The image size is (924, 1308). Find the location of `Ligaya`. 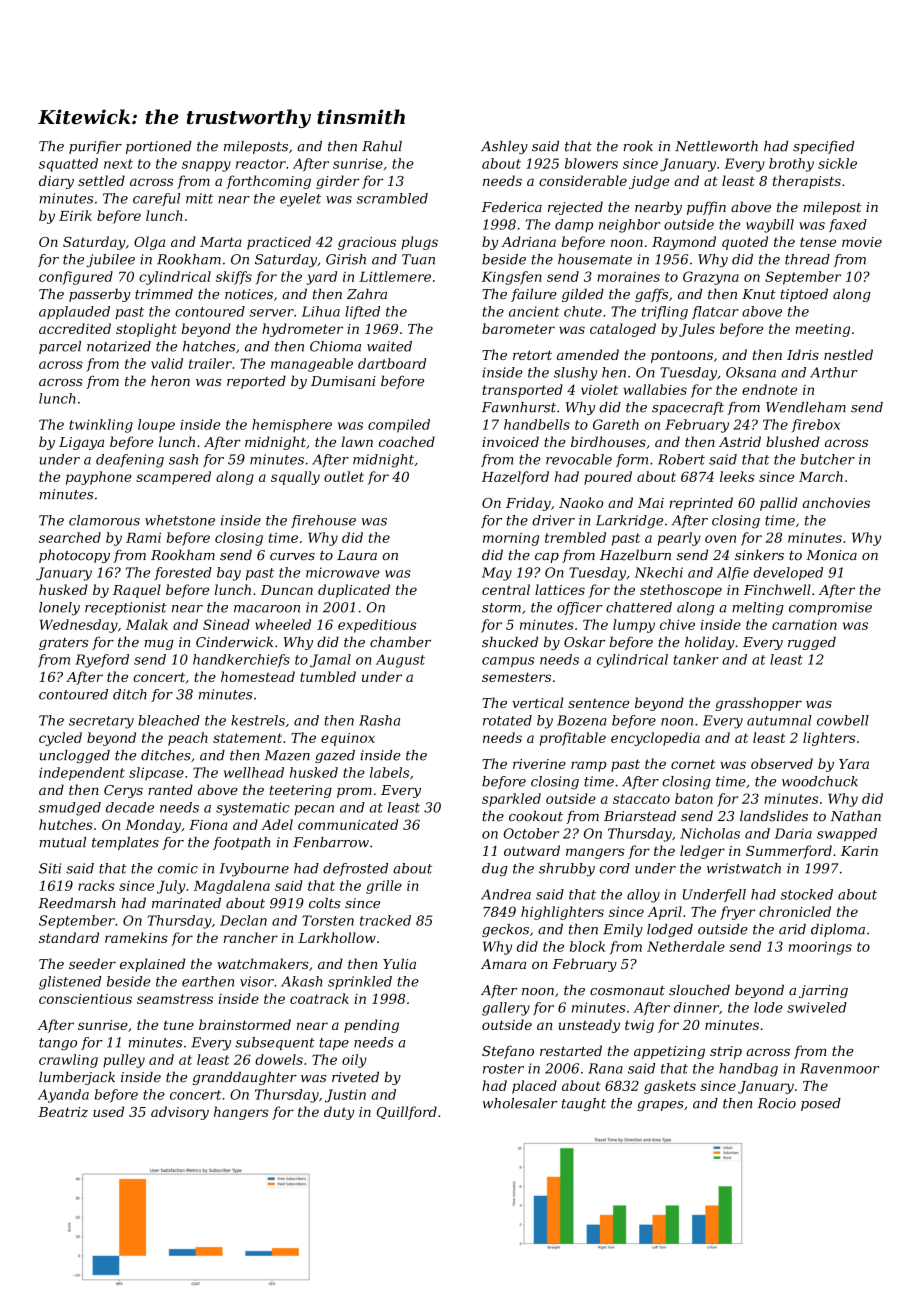

Ligaya is located at coordinates (81, 443).
